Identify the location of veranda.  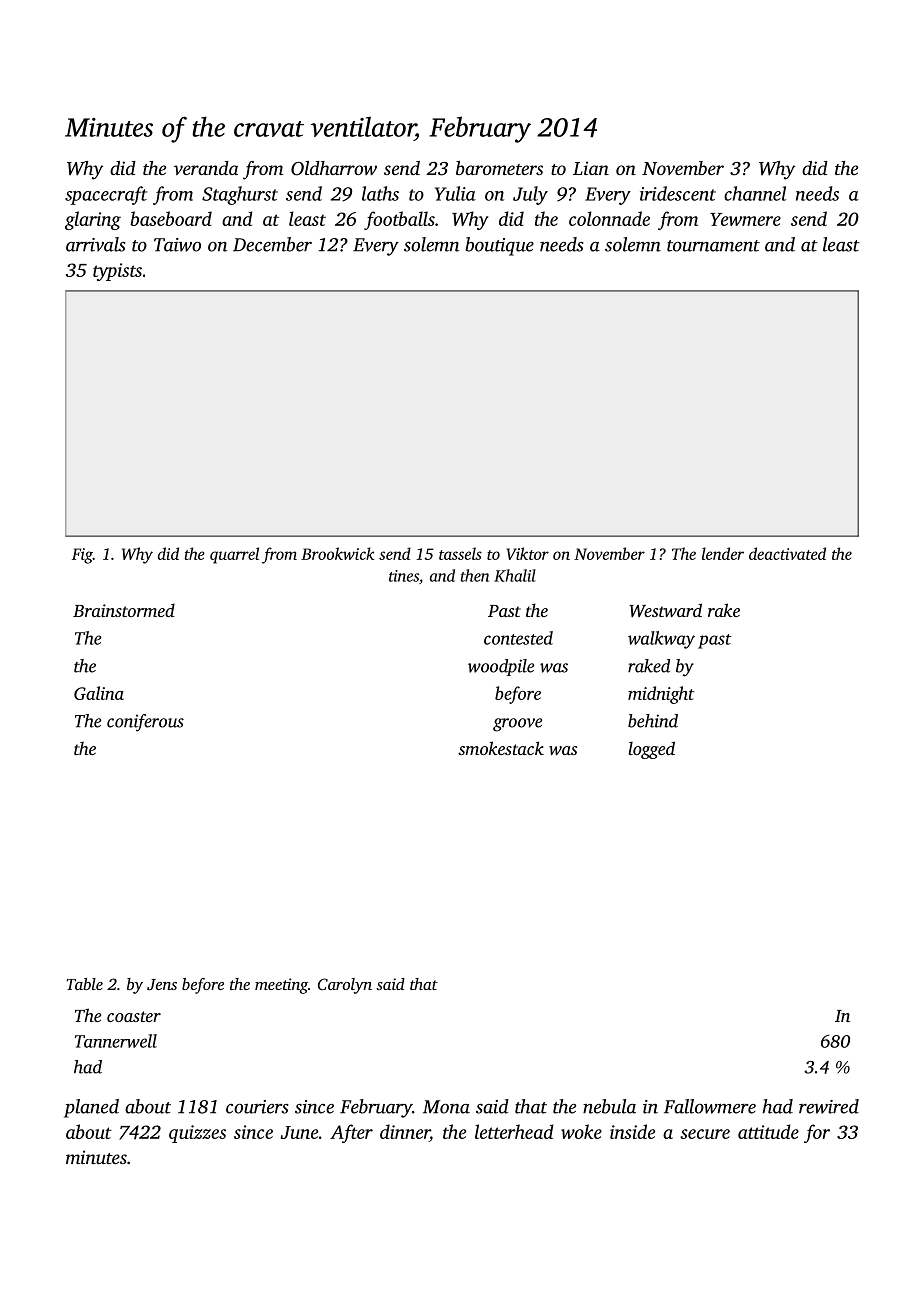
(206, 168).
